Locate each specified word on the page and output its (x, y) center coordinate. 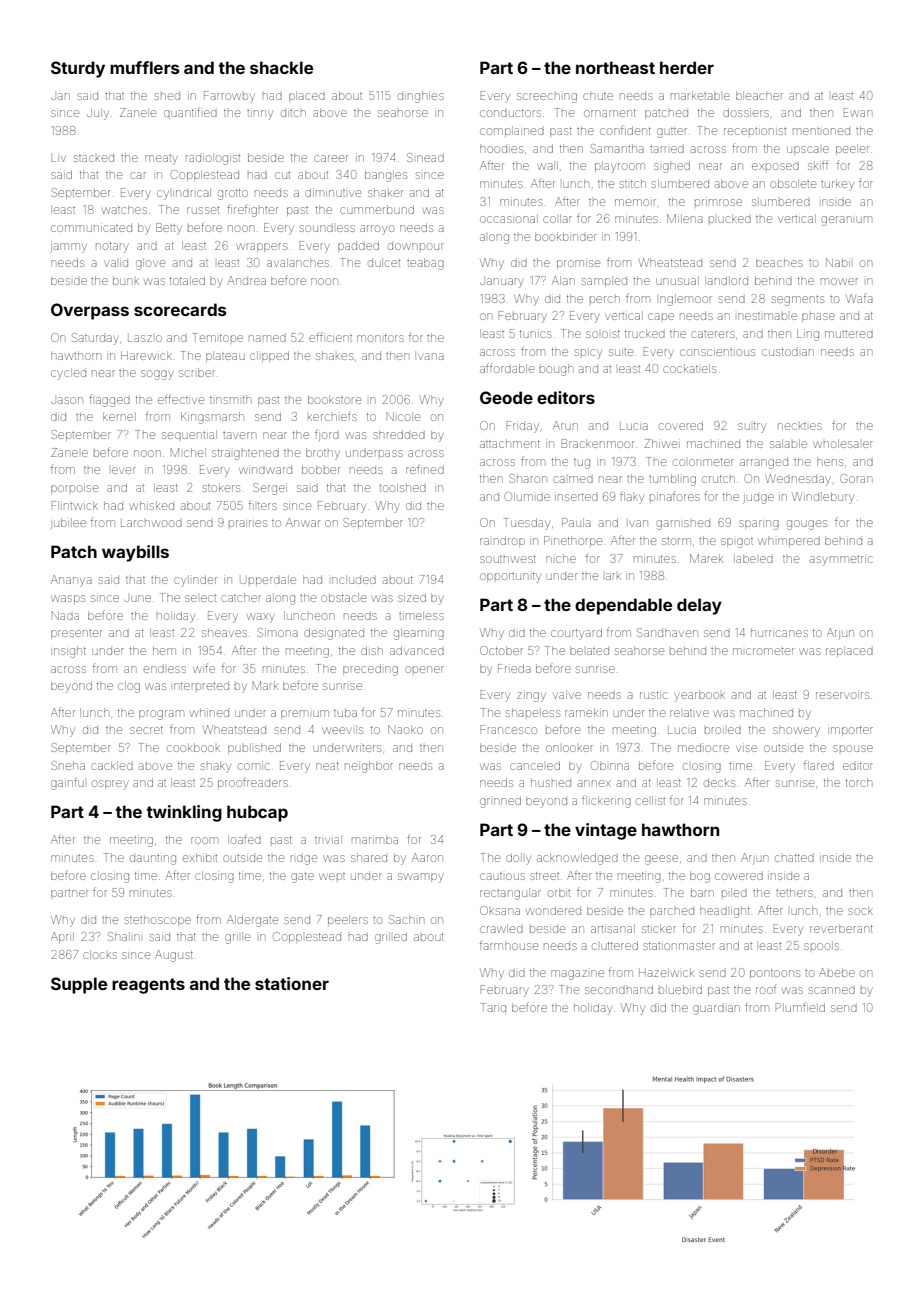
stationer (292, 983)
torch (859, 782)
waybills (135, 553)
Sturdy (78, 69)
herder (687, 67)
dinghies (421, 97)
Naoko (405, 729)
